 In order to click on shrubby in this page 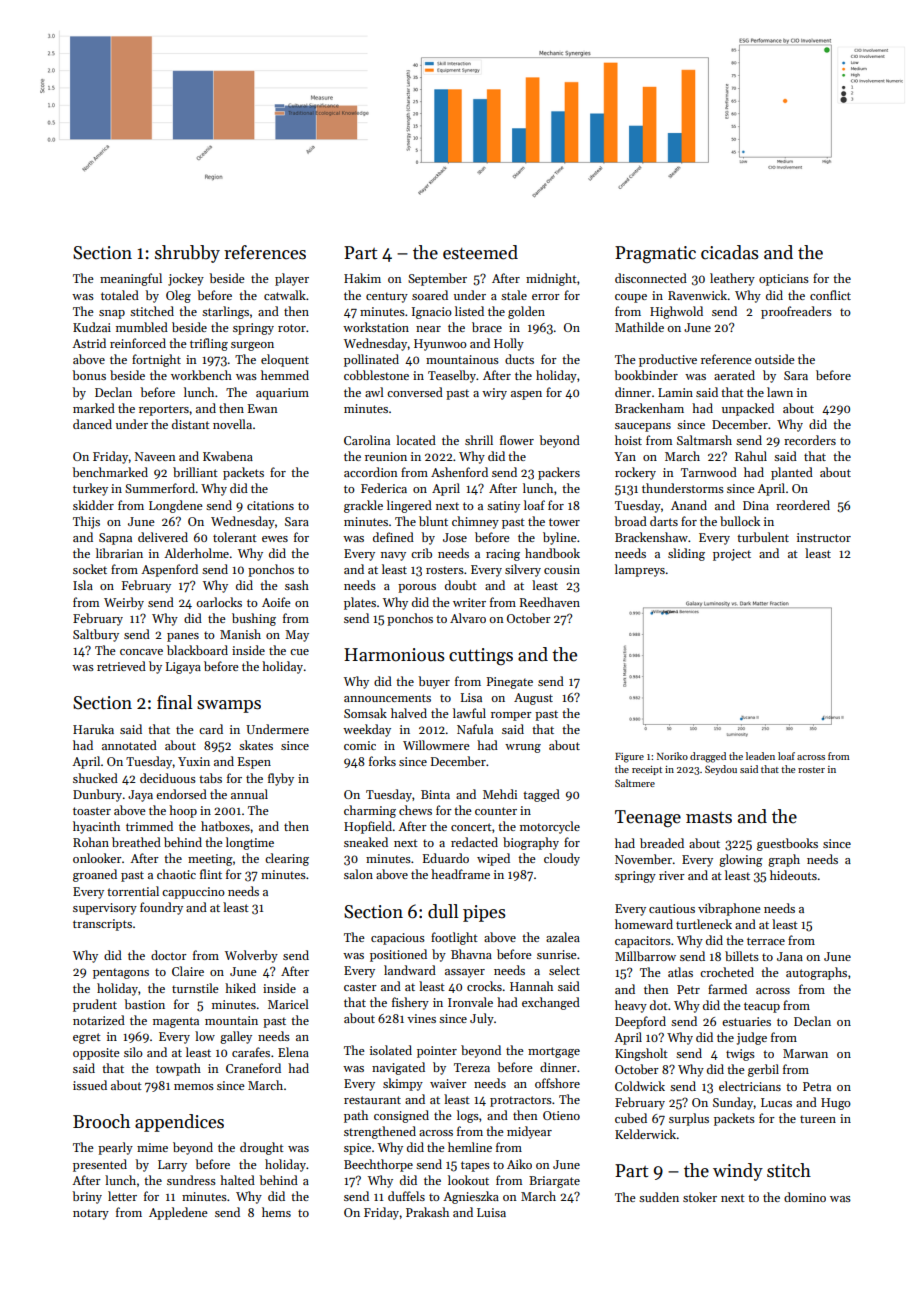, I will do `click(187, 254)`.
